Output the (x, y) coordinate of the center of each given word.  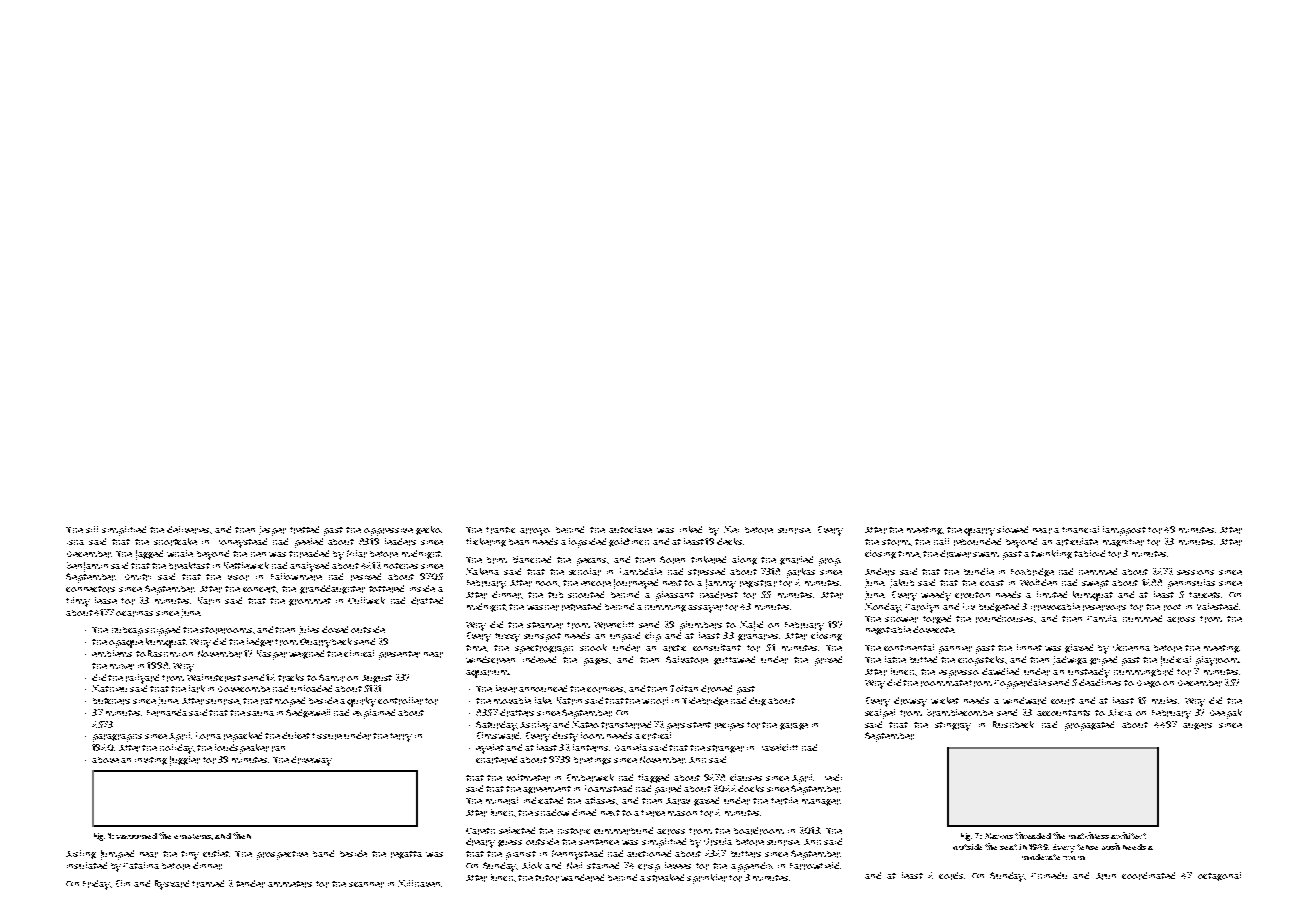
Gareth (480, 831)
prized (828, 661)
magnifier (1123, 543)
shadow (552, 812)
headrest (719, 595)
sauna (260, 713)
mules (1164, 700)
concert (259, 589)
